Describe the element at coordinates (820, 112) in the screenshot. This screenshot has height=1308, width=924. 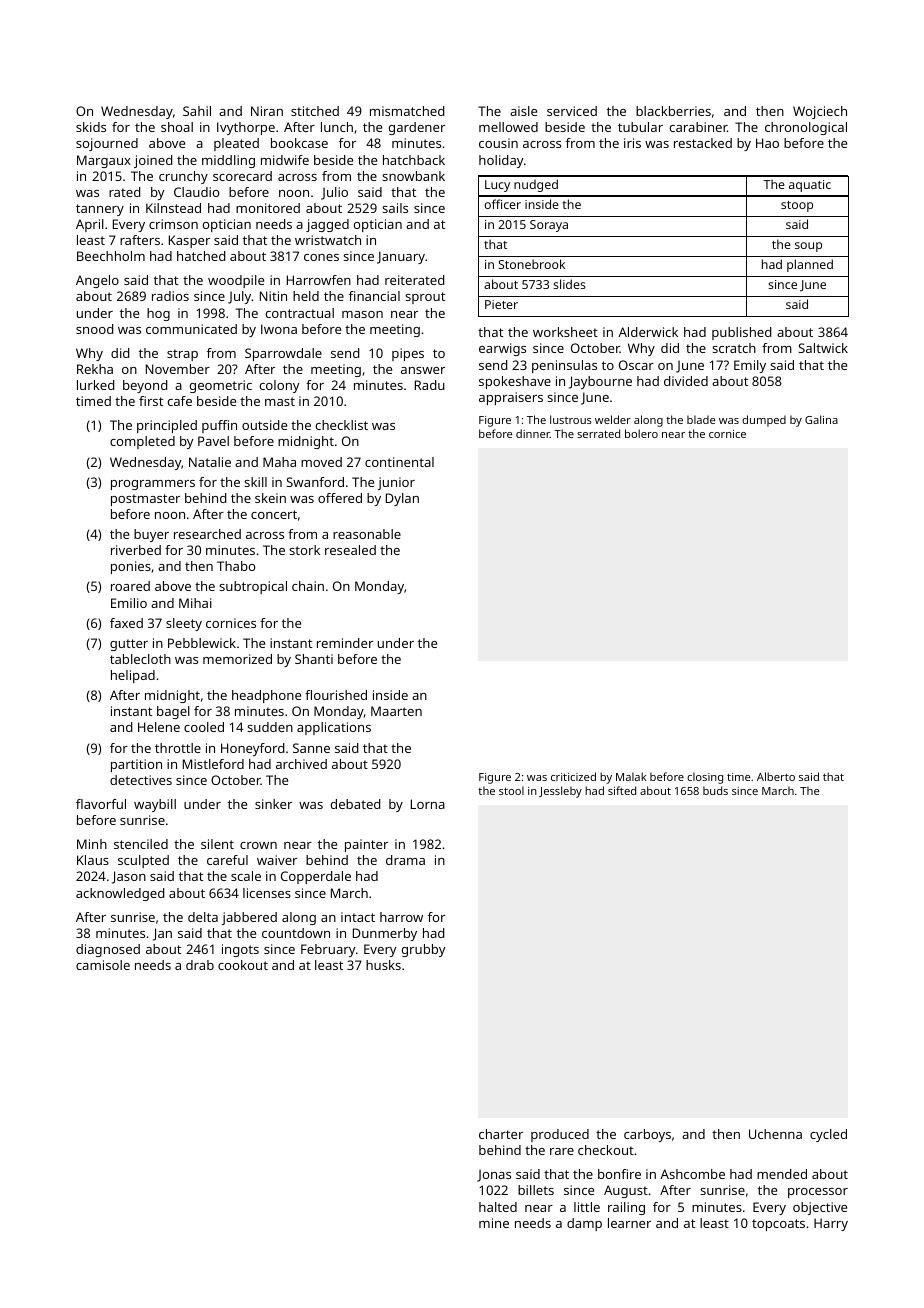
I see `Wojciech` at that location.
